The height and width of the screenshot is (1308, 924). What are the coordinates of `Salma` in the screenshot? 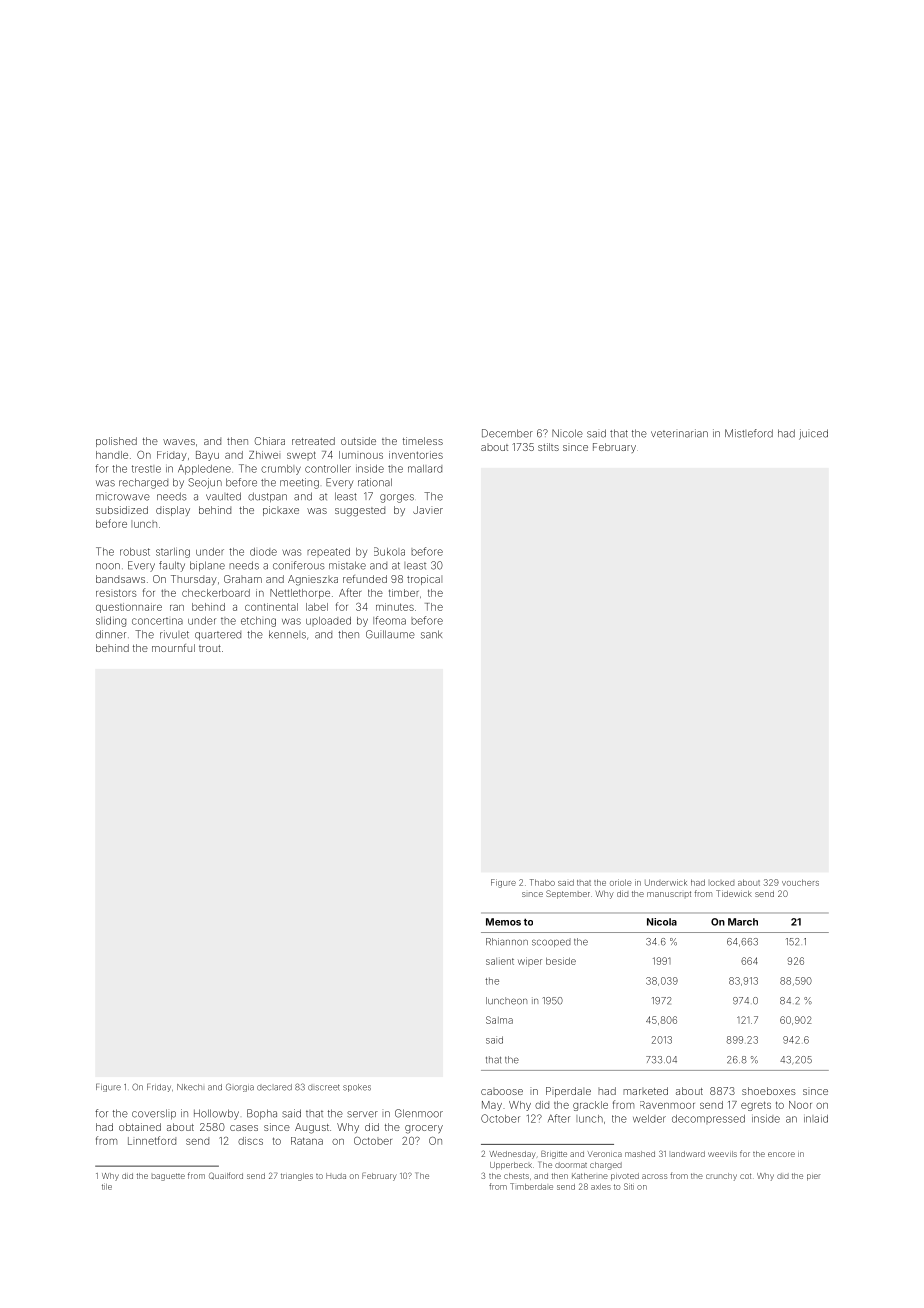 It's located at (499, 1020).
